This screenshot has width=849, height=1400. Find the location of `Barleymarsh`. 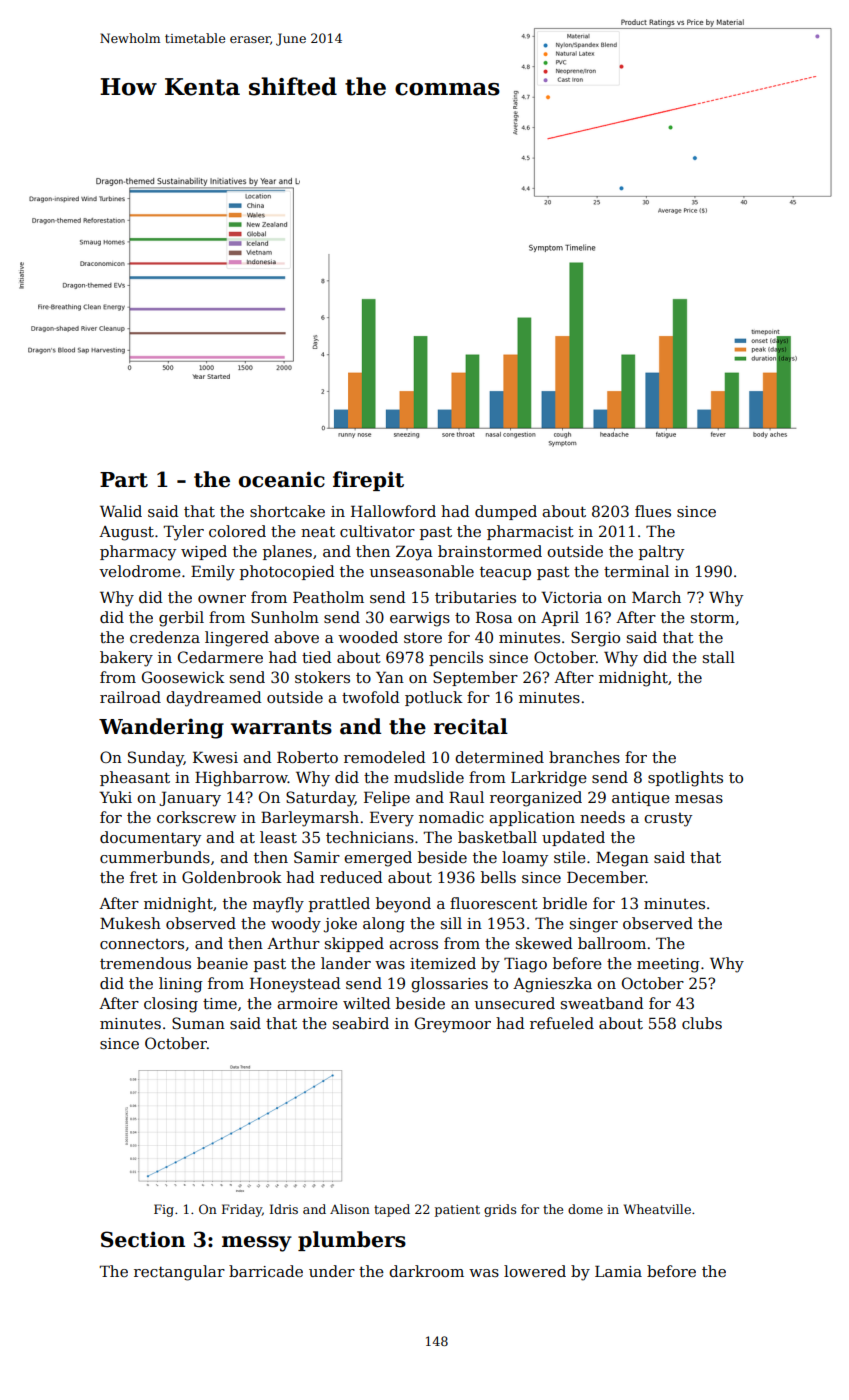

Barleymarsh is located at coordinates (310, 819).
